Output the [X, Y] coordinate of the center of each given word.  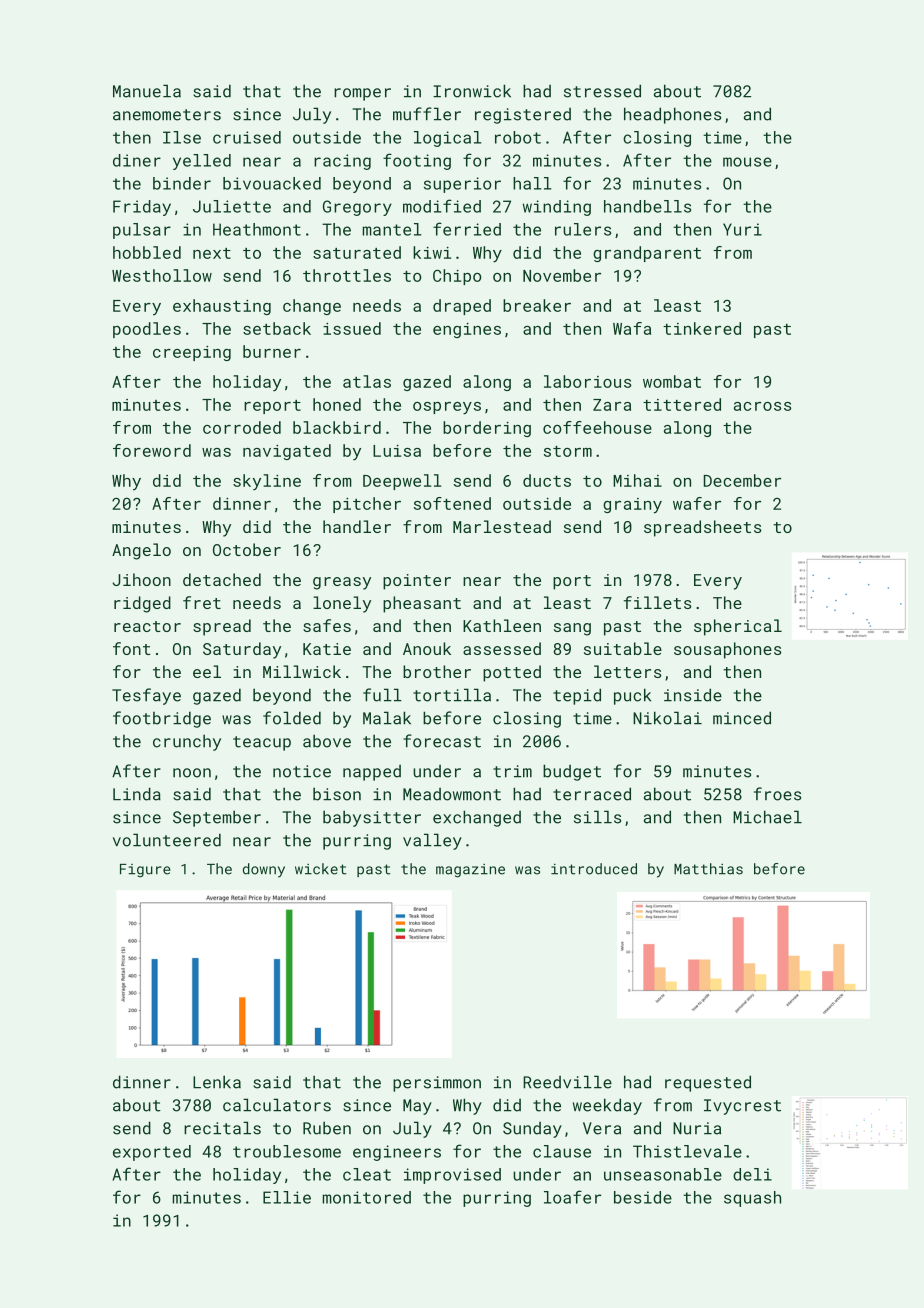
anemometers [167, 115]
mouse [747, 162]
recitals [222, 1128]
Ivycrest [742, 1107]
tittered [682, 404]
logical [447, 139]
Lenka [217, 1082]
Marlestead [502, 526]
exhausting [222, 307]
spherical [738, 627]
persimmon [437, 1084]
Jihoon [142, 579]
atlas [367, 381]
